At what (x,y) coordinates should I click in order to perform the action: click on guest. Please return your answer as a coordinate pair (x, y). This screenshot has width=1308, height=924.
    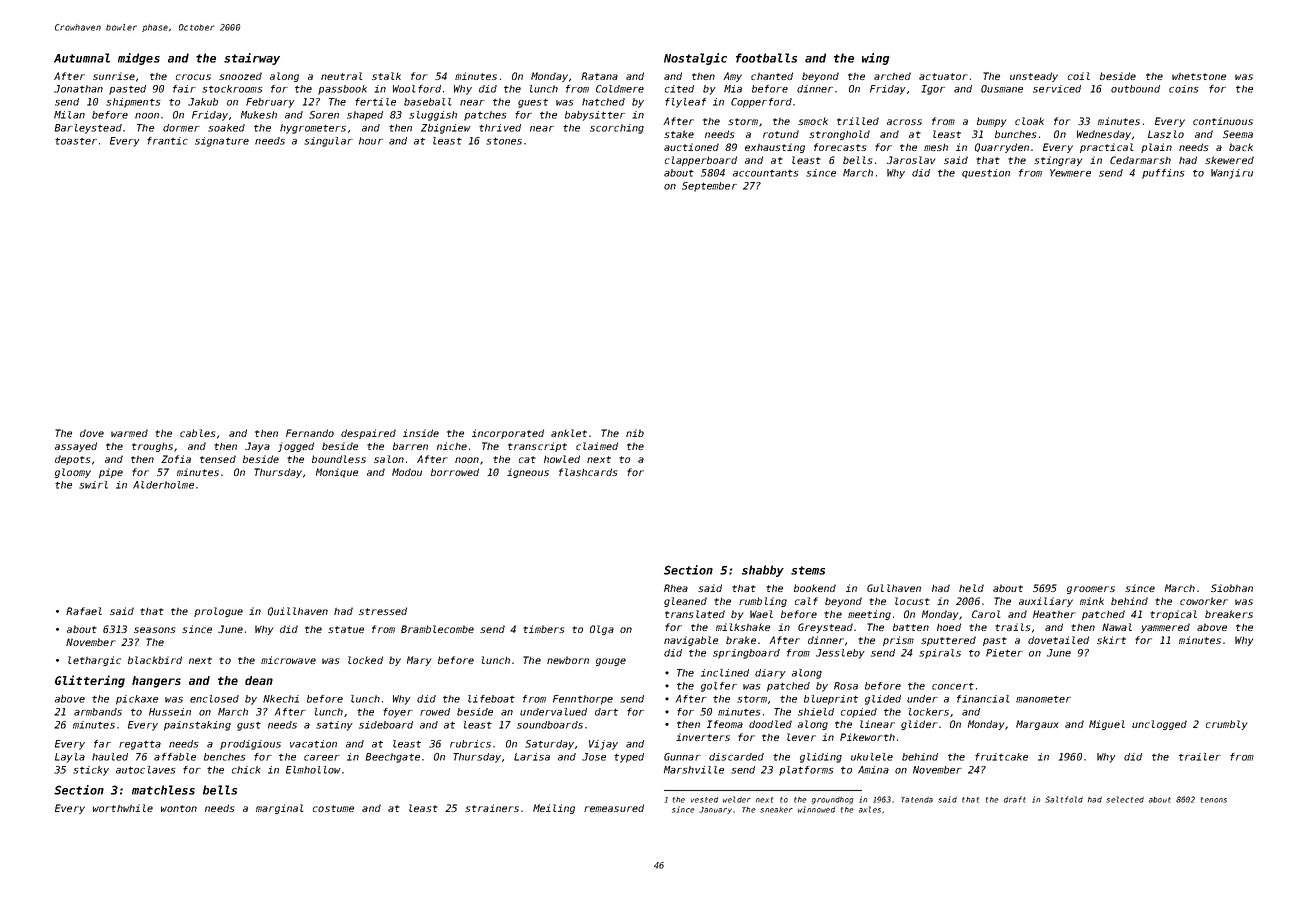
    Looking at the image, I should click on (533, 103).
